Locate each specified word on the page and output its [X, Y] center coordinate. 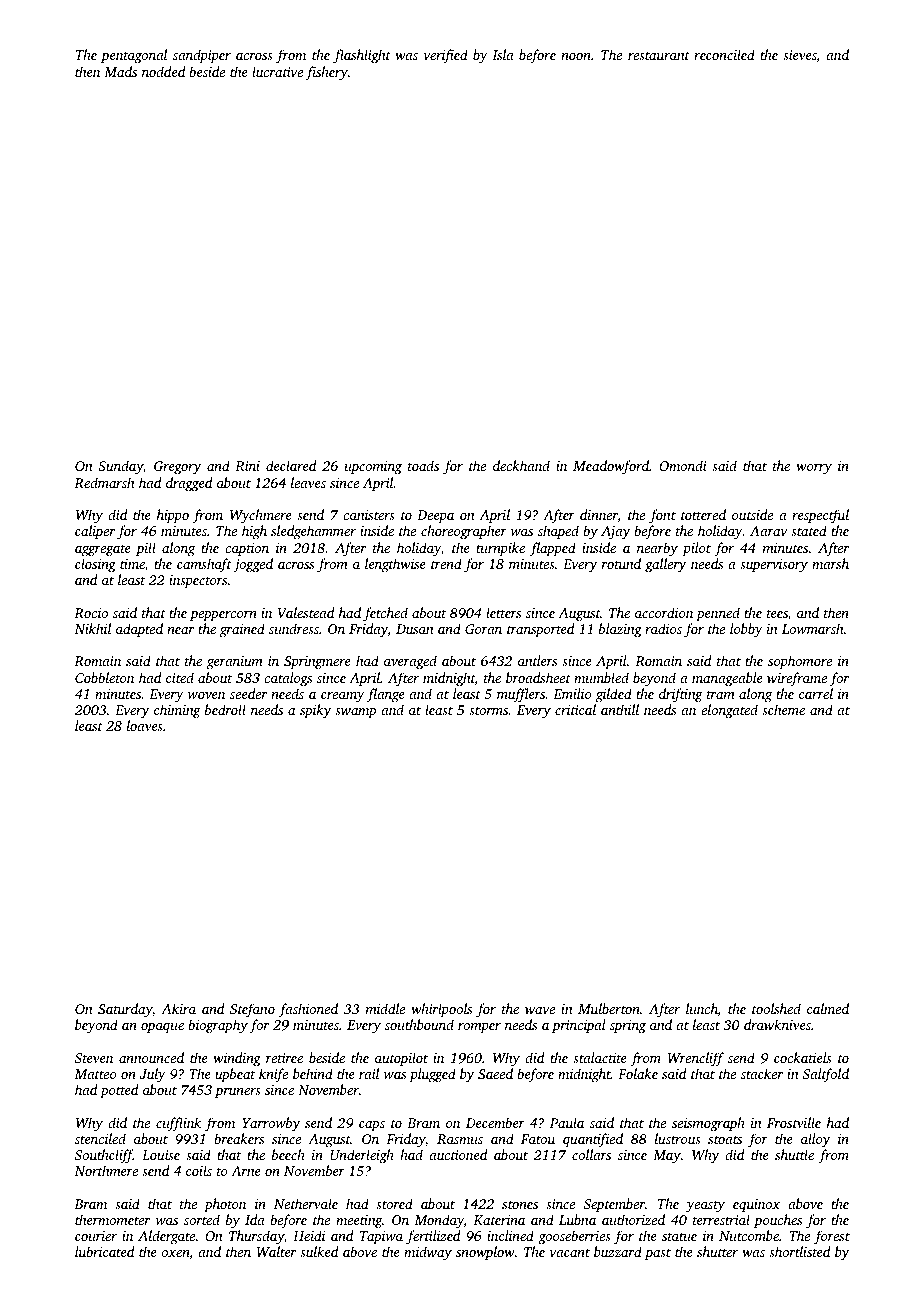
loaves [145, 725]
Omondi [683, 465]
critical [575, 709]
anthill [620, 709]
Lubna [577, 1219]
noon [576, 56]
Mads [120, 71]
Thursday [256, 1237]
